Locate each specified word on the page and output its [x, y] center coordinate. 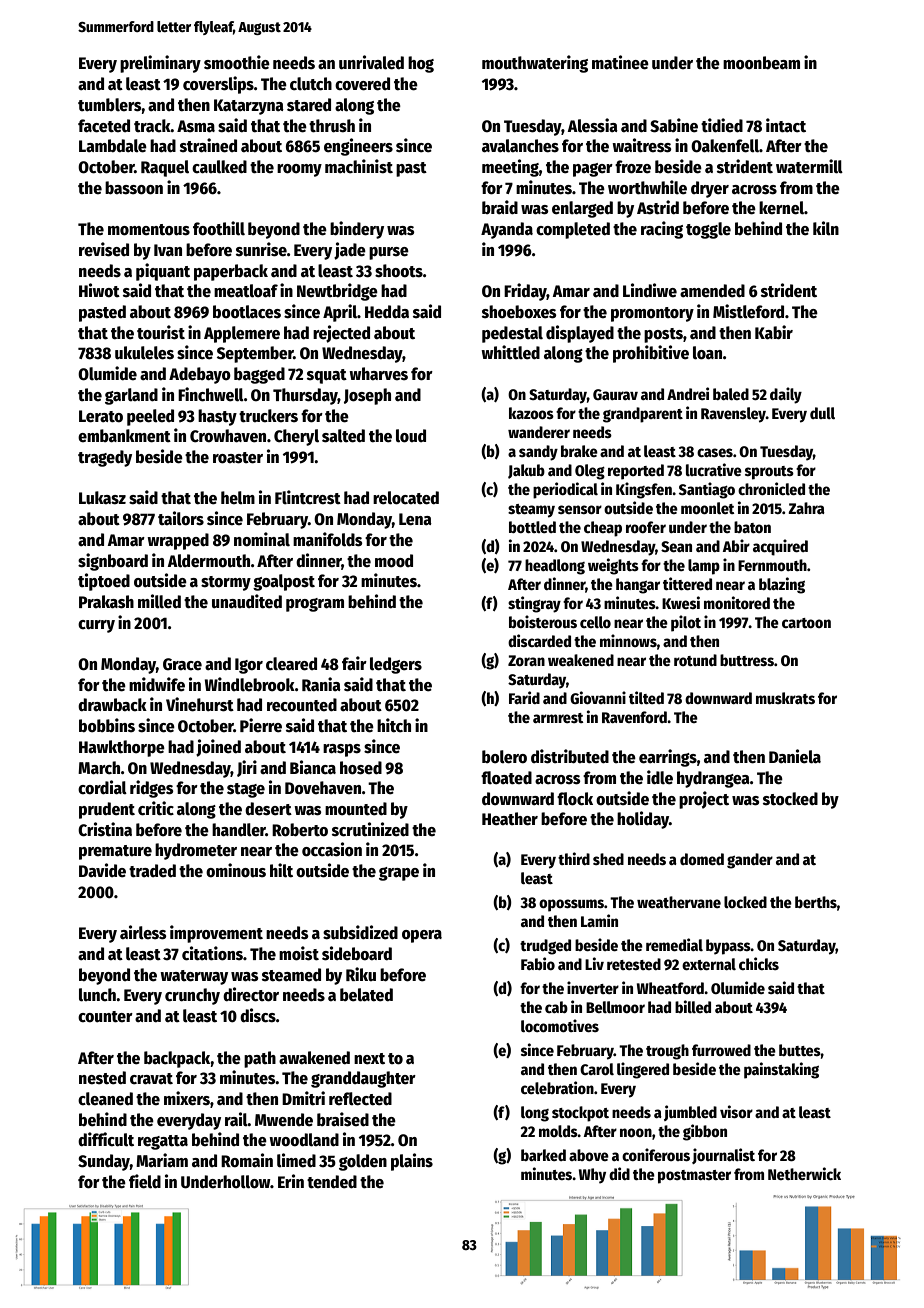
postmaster [694, 1177]
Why [592, 1176]
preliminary [160, 64]
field [145, 1181]
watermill [809, 166]
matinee [620, 62]
